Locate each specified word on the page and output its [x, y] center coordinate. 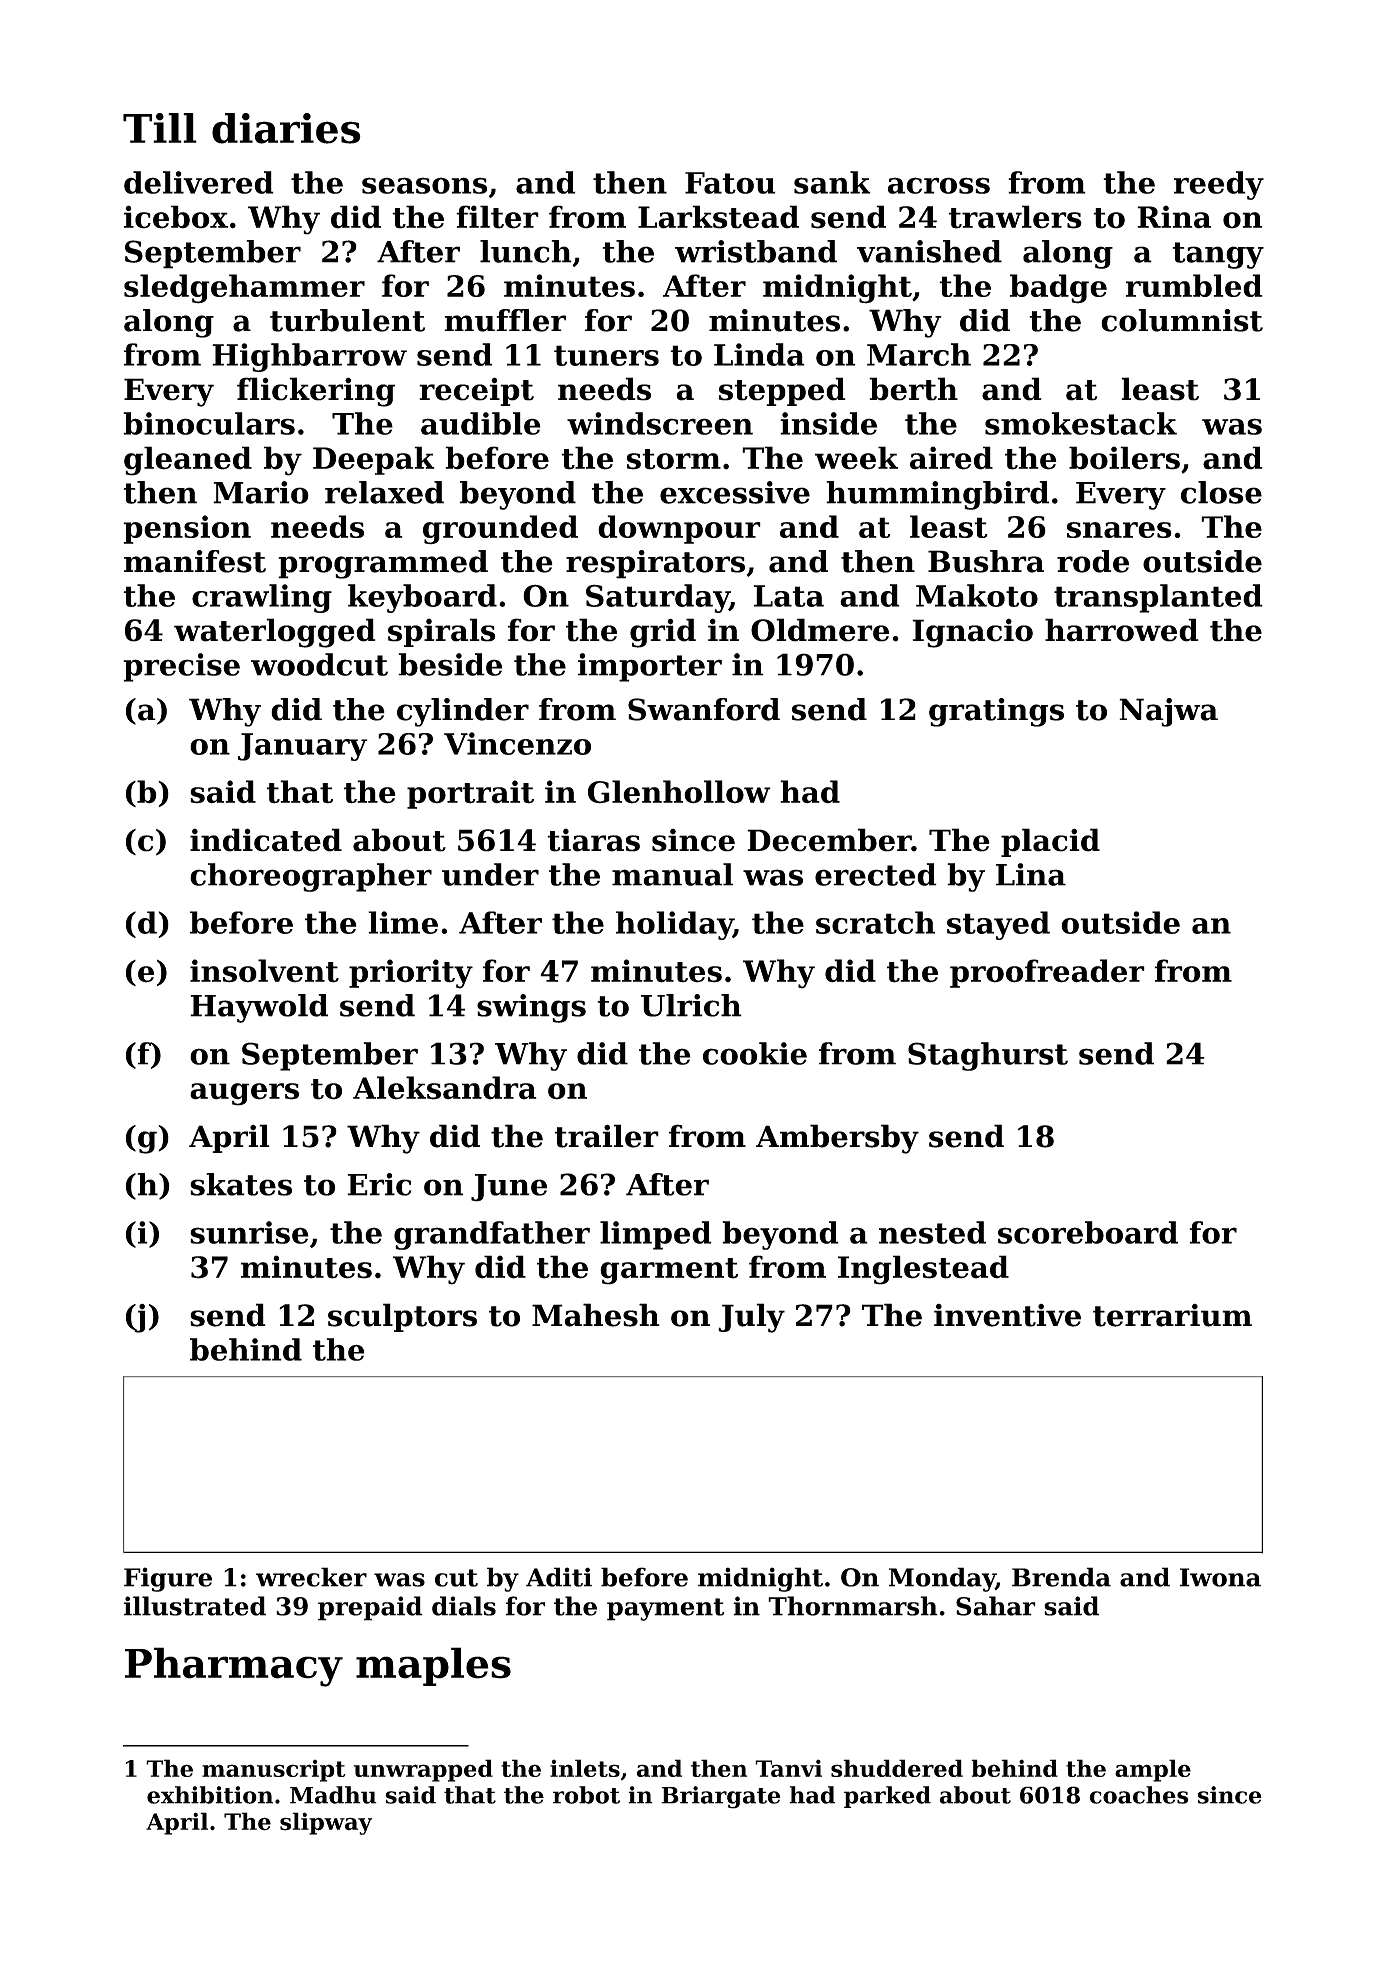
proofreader [1047, 973]
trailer [607, 1136]
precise [181, 667]
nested [932, 1232]
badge [1058, 289]
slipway [326, 1823]
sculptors [402, 1317]
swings [531, 1008]
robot [586, 1795]
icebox [176, 217]
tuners [606, 355]
